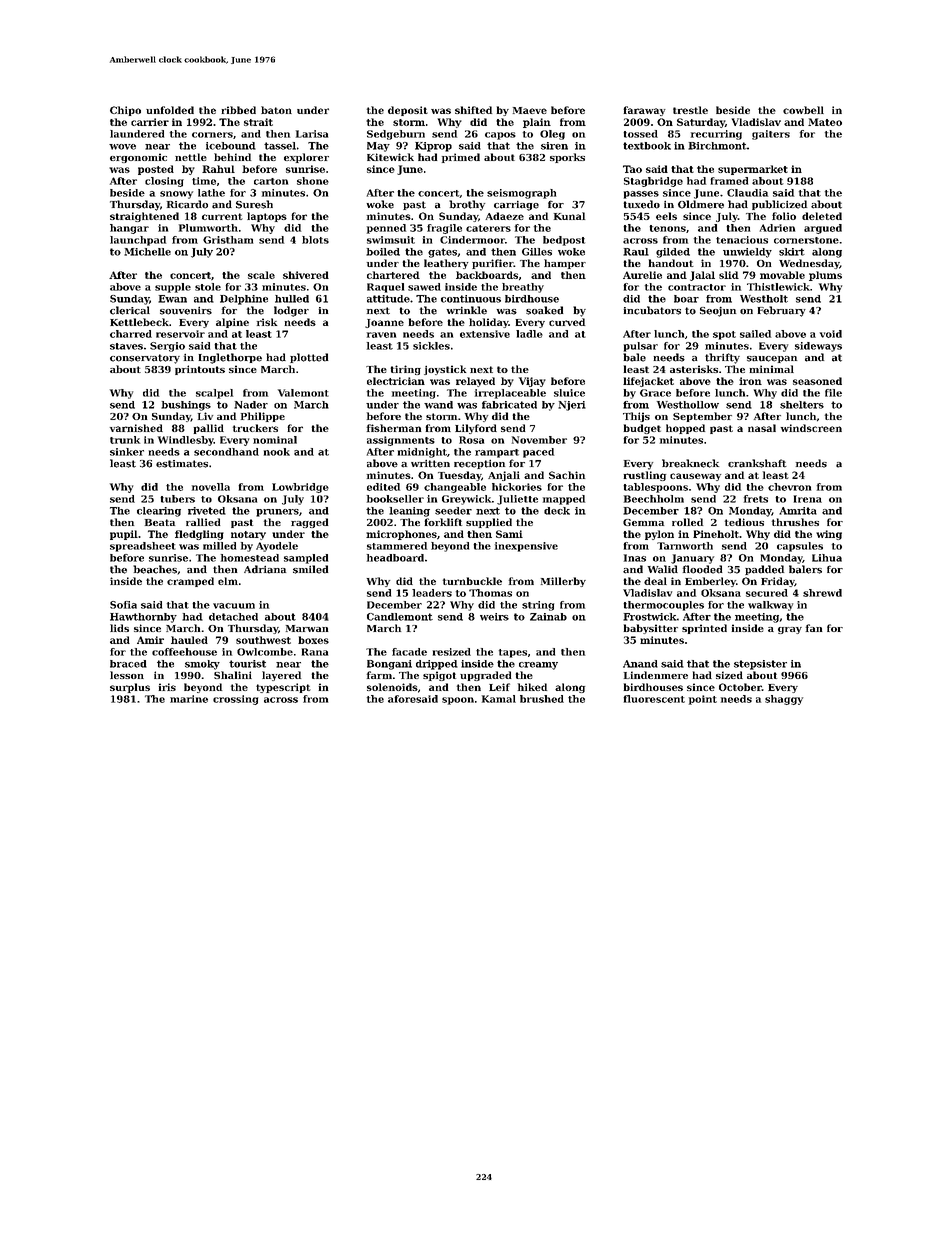  Describe the element at coordinates (718, 312) in the page. I see `Seojun` at that location.
